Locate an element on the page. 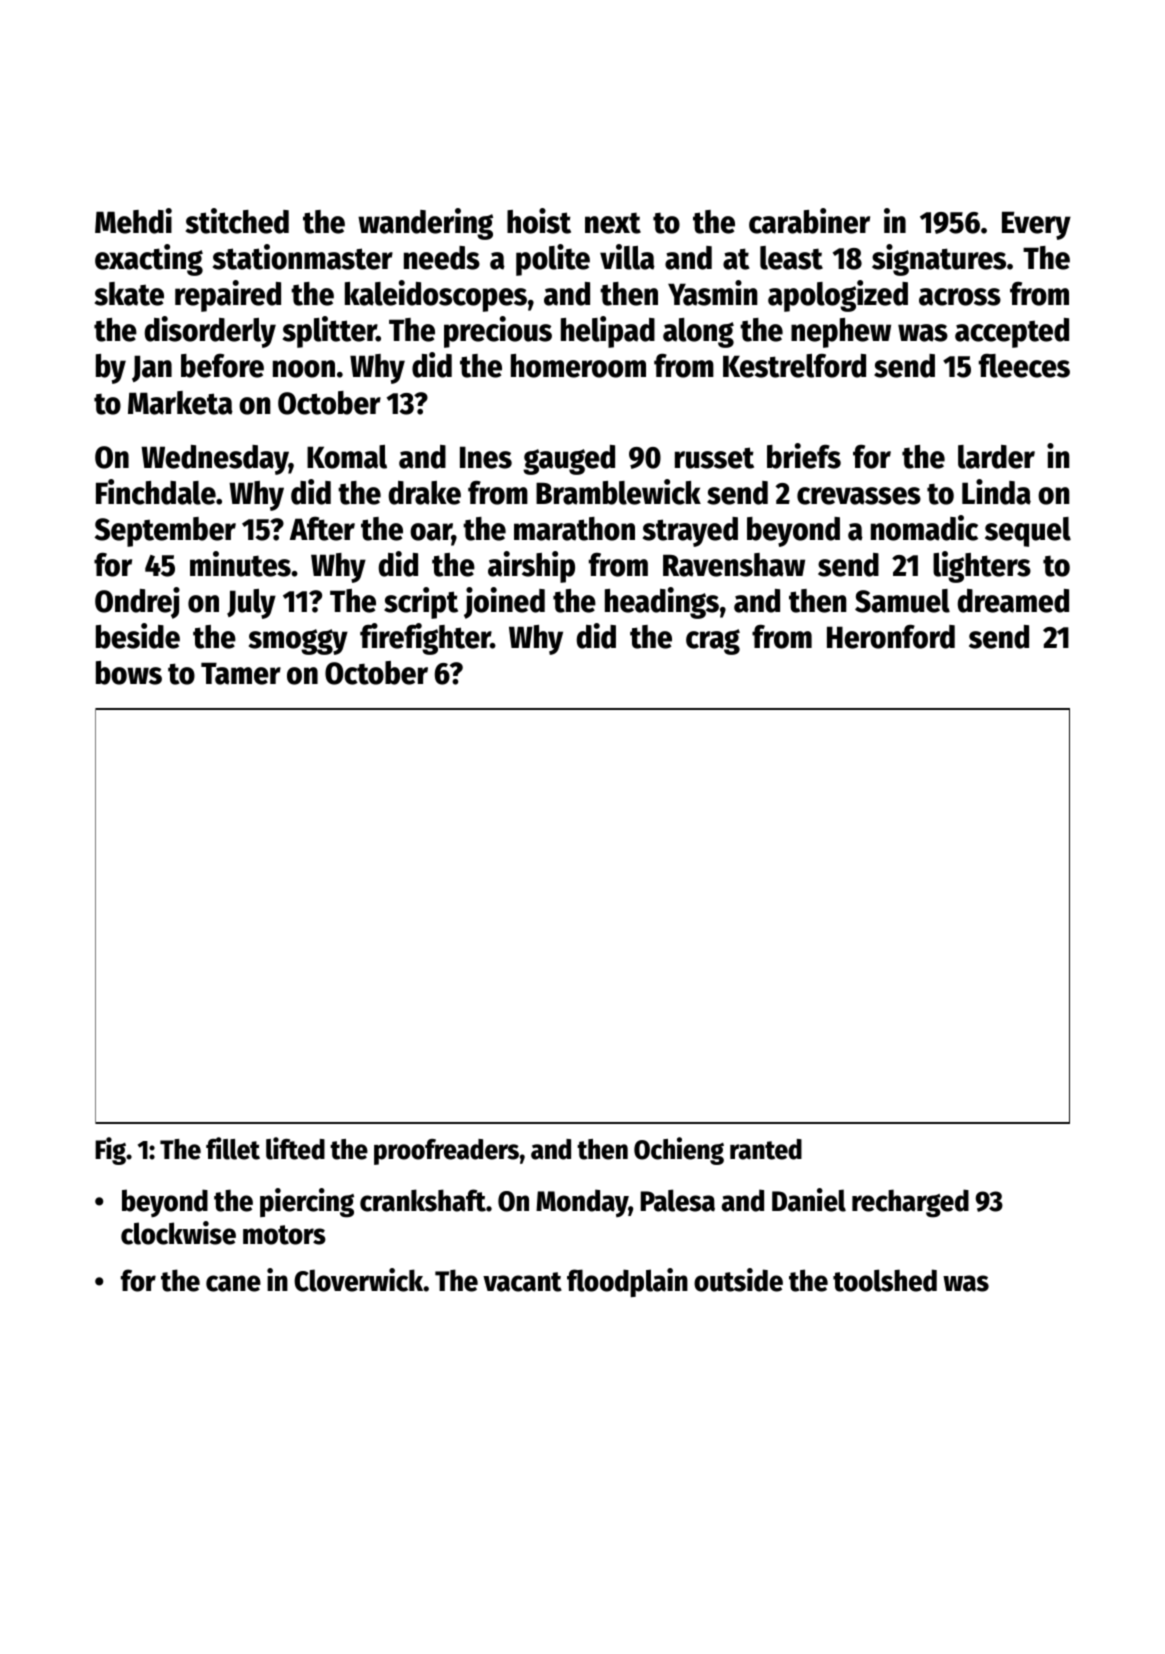 This document has height=1654, width=1165. Cloverwick is located at coordinates (359, 1280).
